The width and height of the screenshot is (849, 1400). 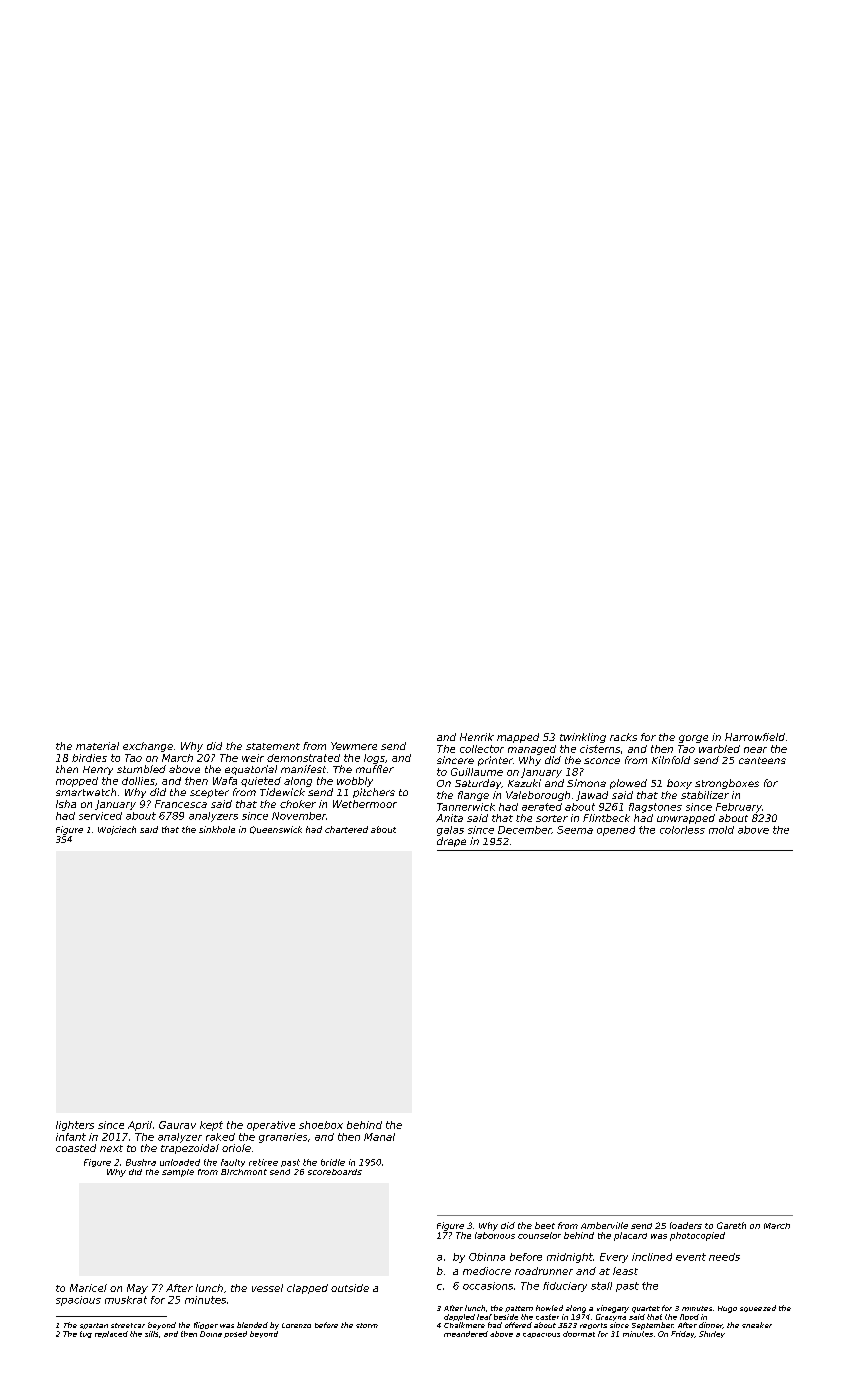 What do you see at coordinates (117, 830) in the screenshot?
I see `Wojciech` at bounding box center [117, 830].
